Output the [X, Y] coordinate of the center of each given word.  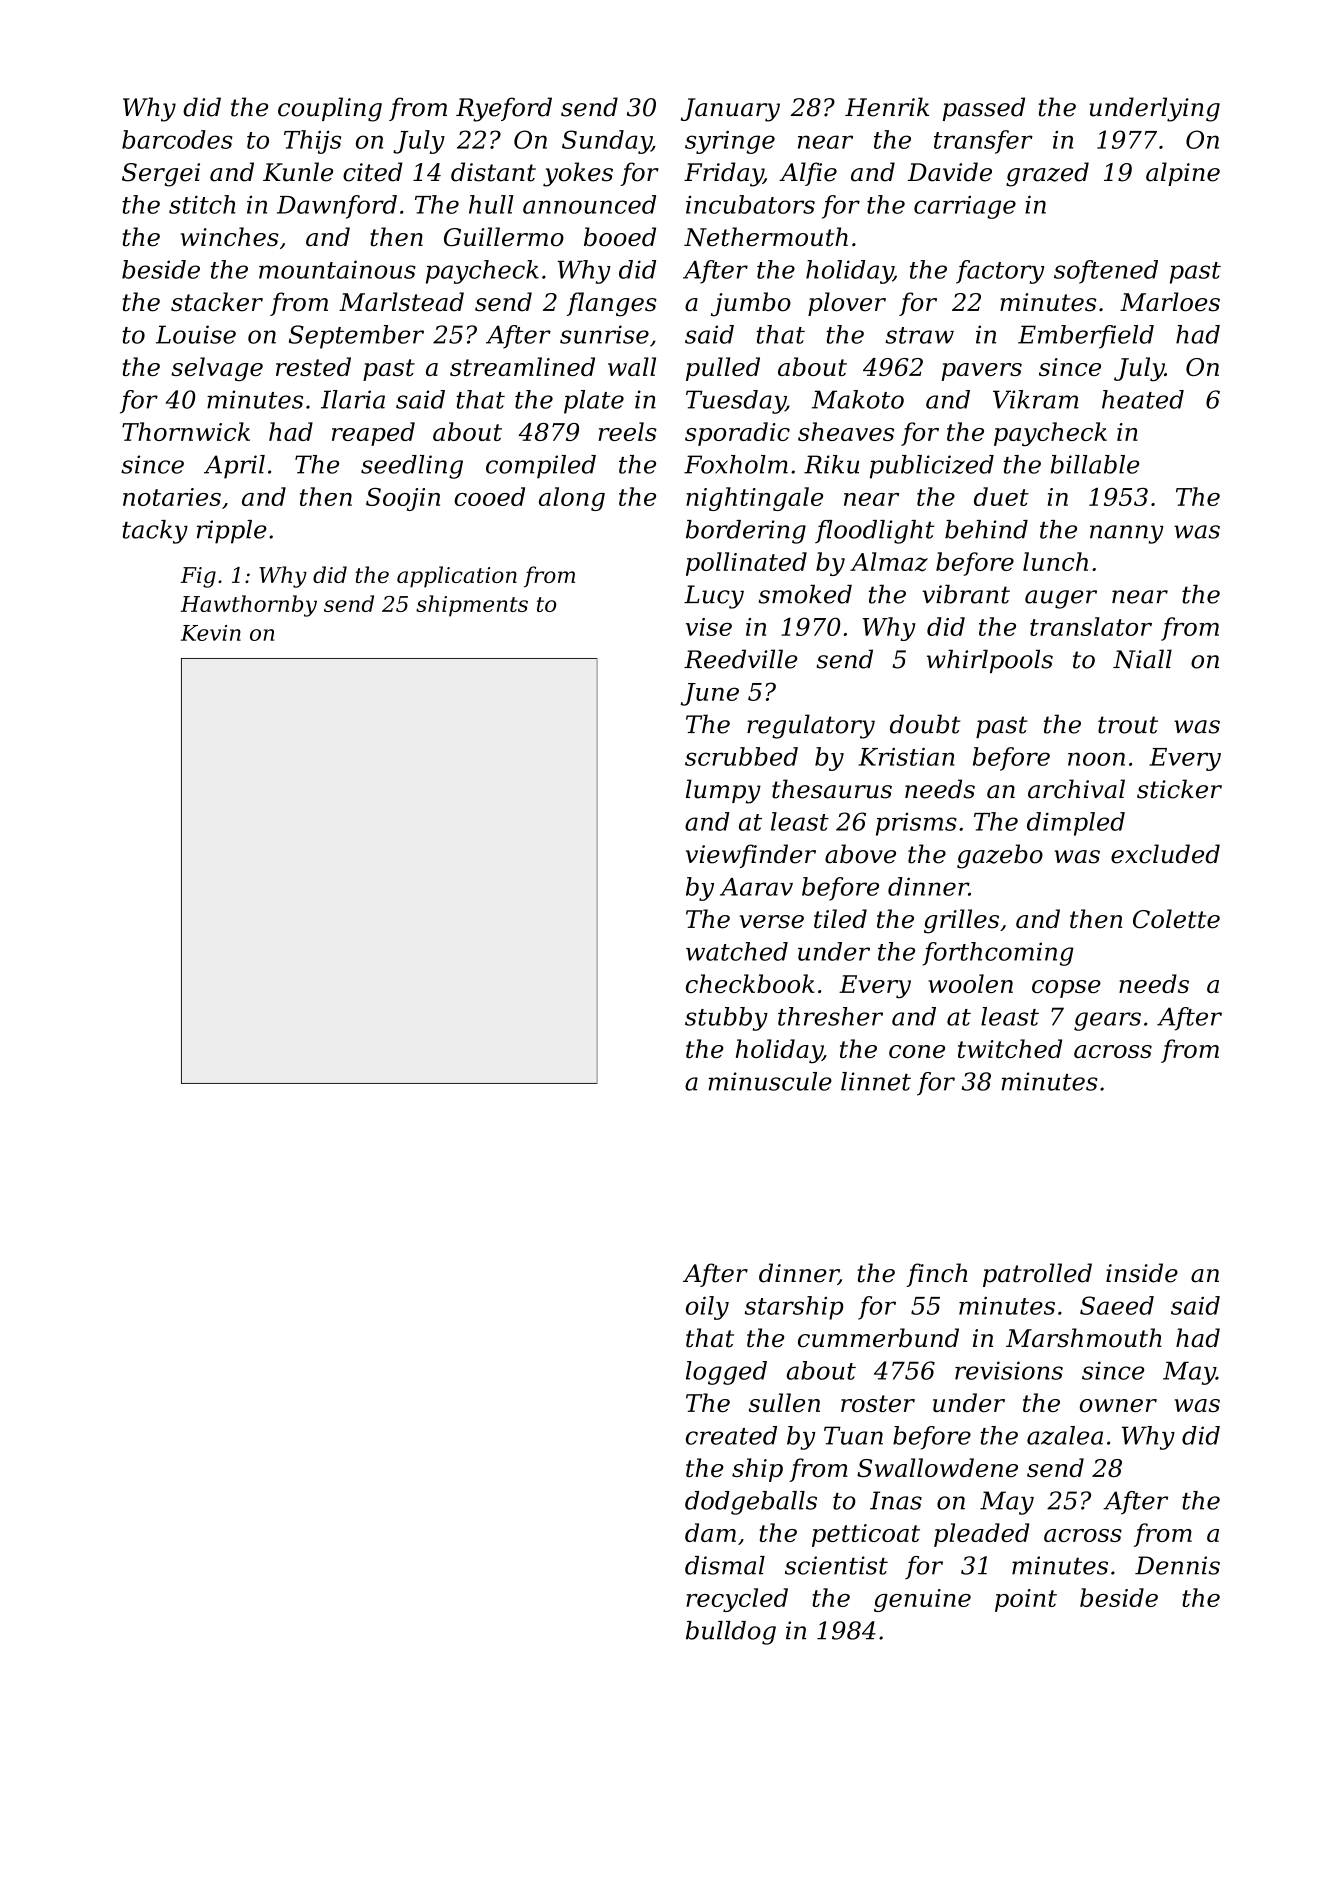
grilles [961, 921]
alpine [1183, 174]
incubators [750, 204]
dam [710, 1532]
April [234, 467]
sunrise [604, 334]
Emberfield [1086, 337]
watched [737, 951]
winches [230, 237]
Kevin [211, 633]
